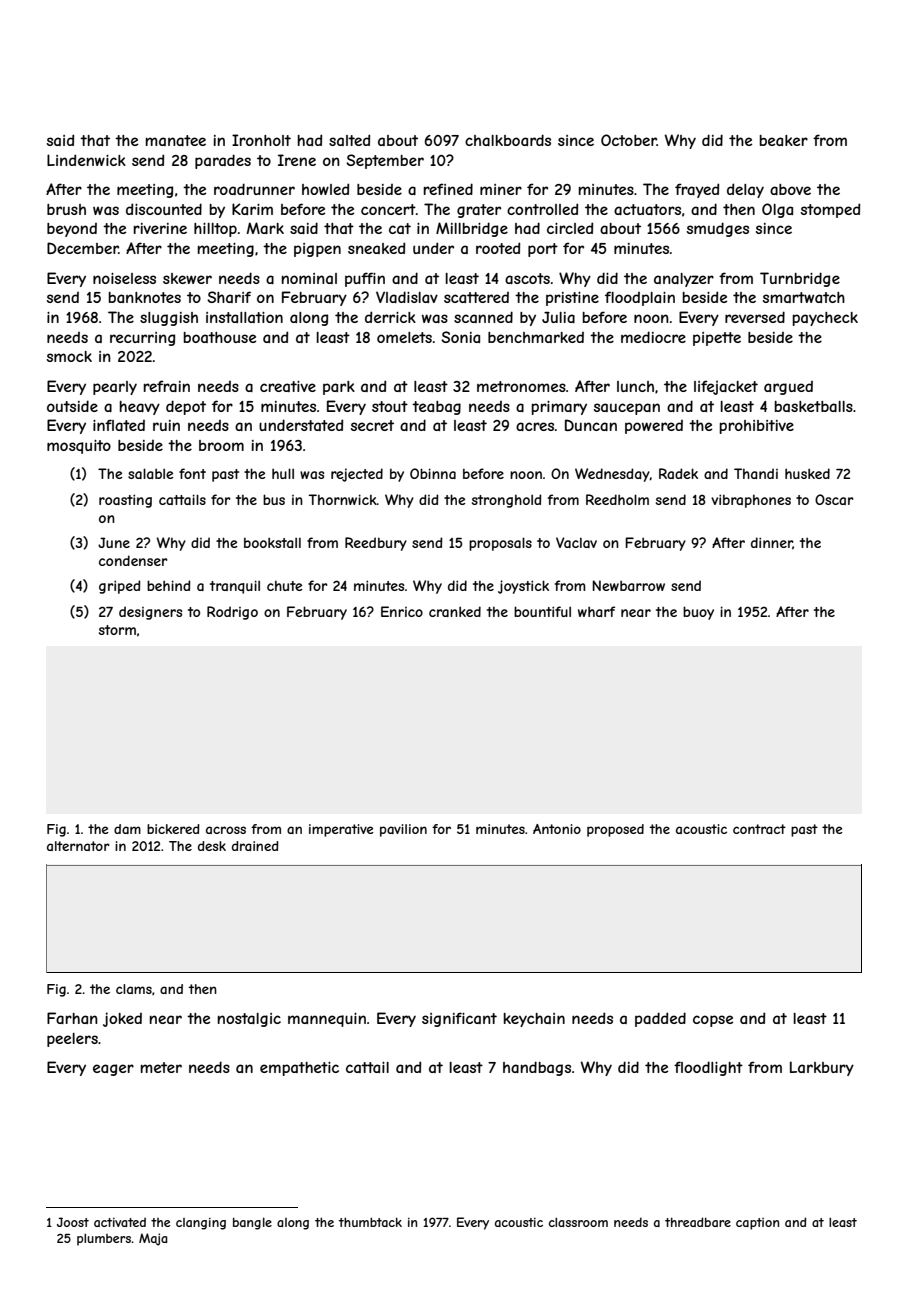 This screenshot has height=1316, width=908. What do you see at coordinates (698, 613) in the screenshot?
I see `buoy` at bounding box center [698, 613].
